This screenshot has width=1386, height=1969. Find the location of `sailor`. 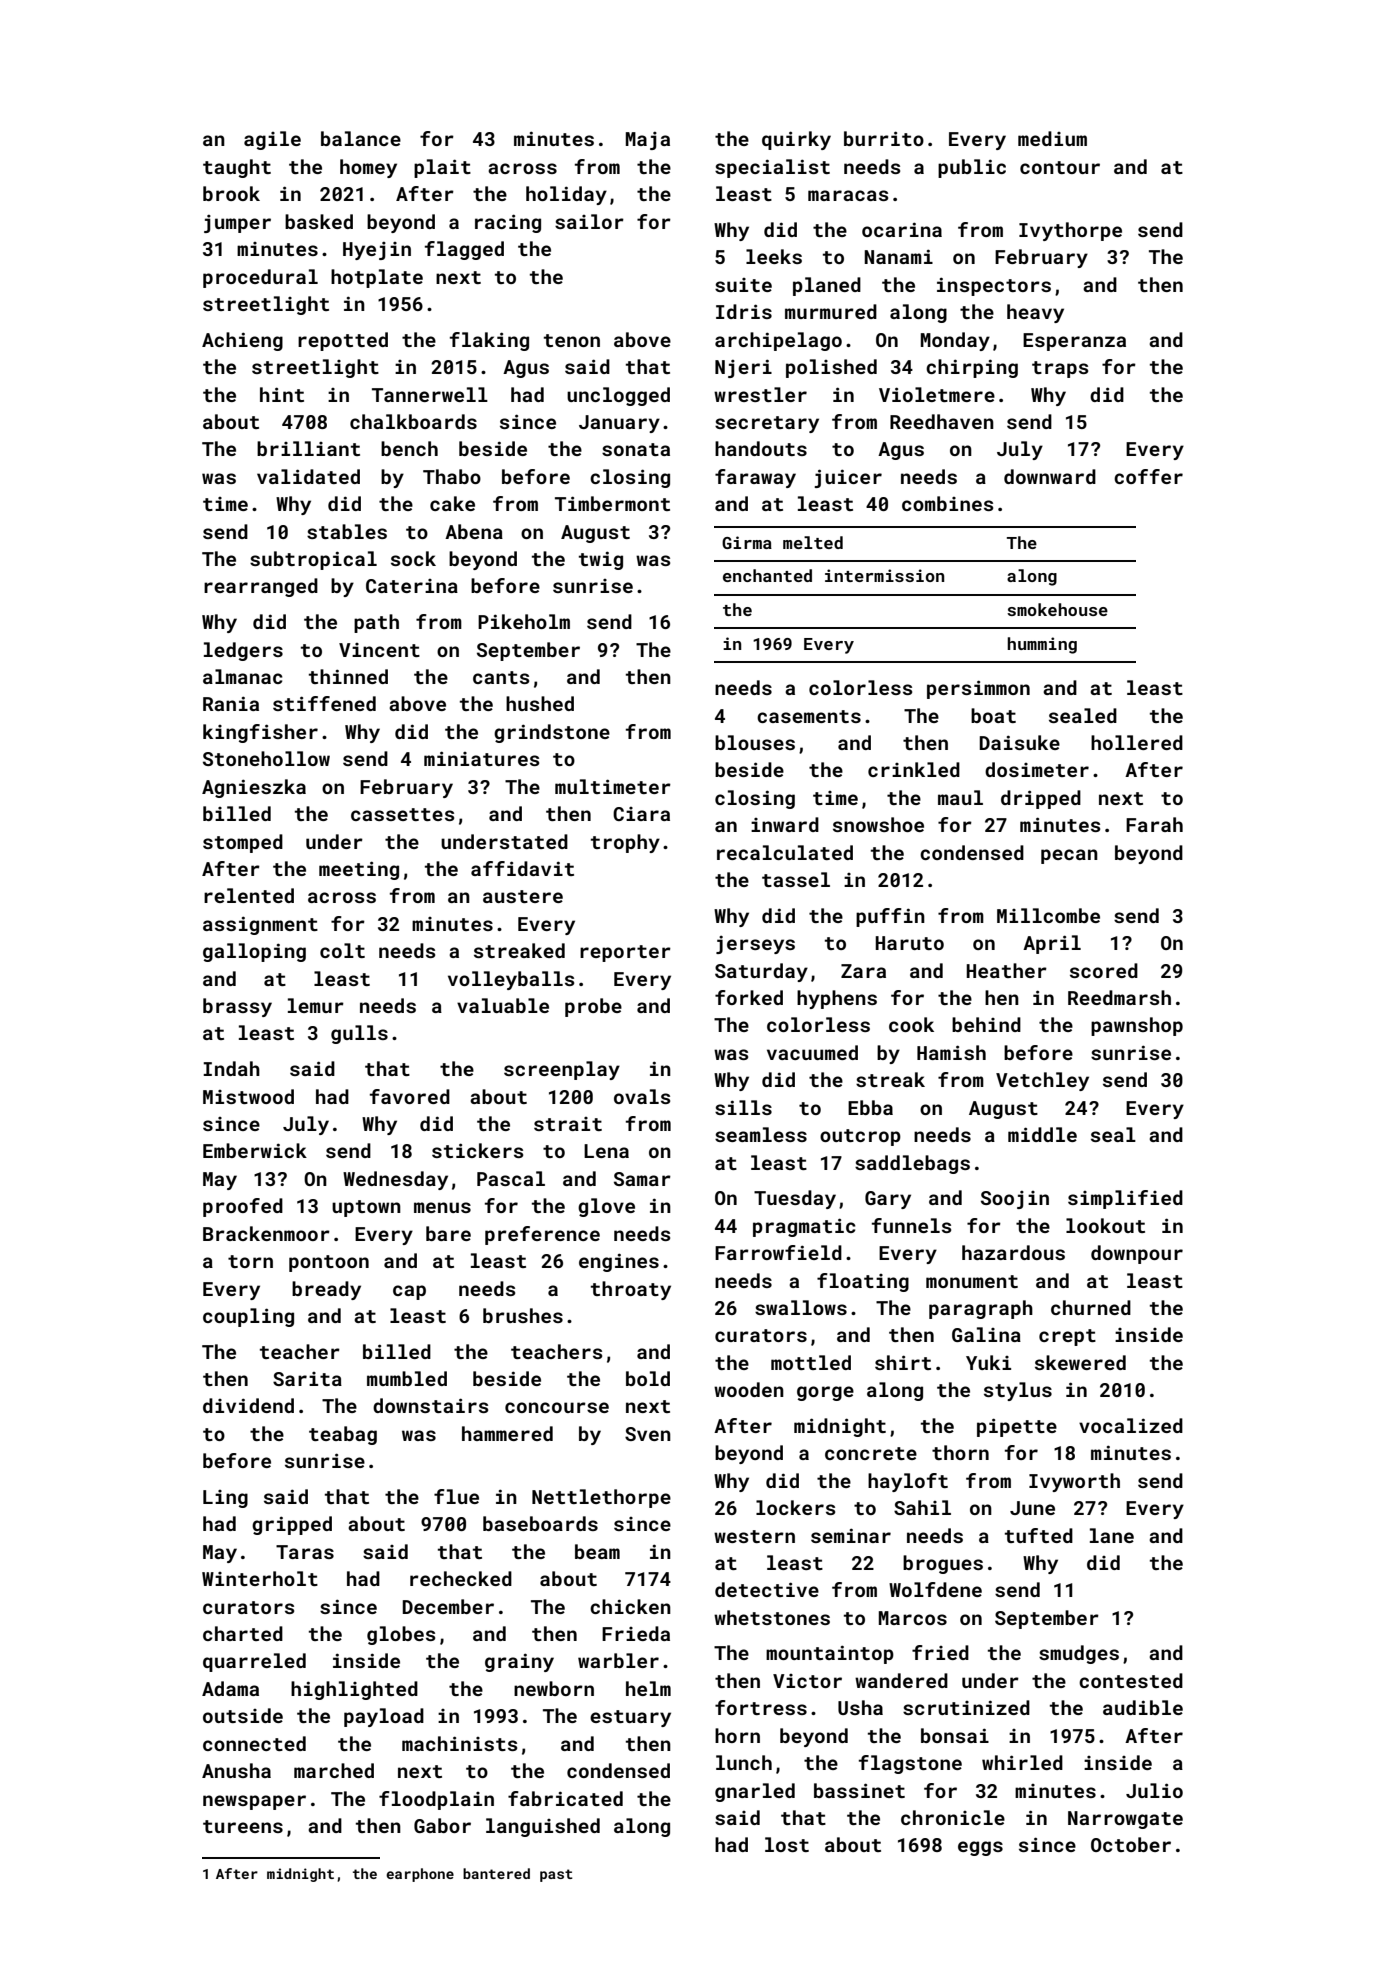

sailor is located at coordinates (589, 221).
